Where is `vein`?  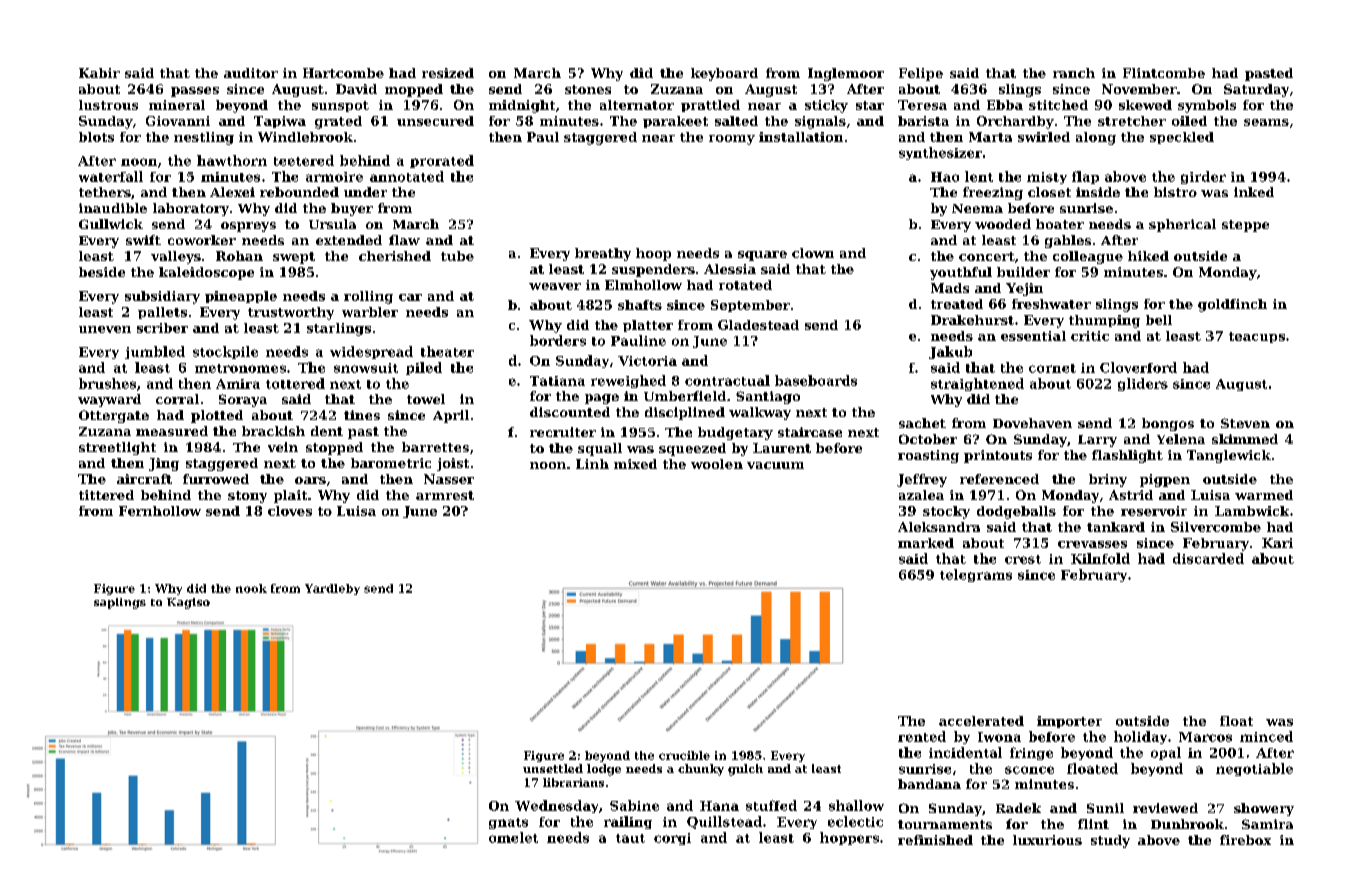 vein is located at coordinates (283, 447).
